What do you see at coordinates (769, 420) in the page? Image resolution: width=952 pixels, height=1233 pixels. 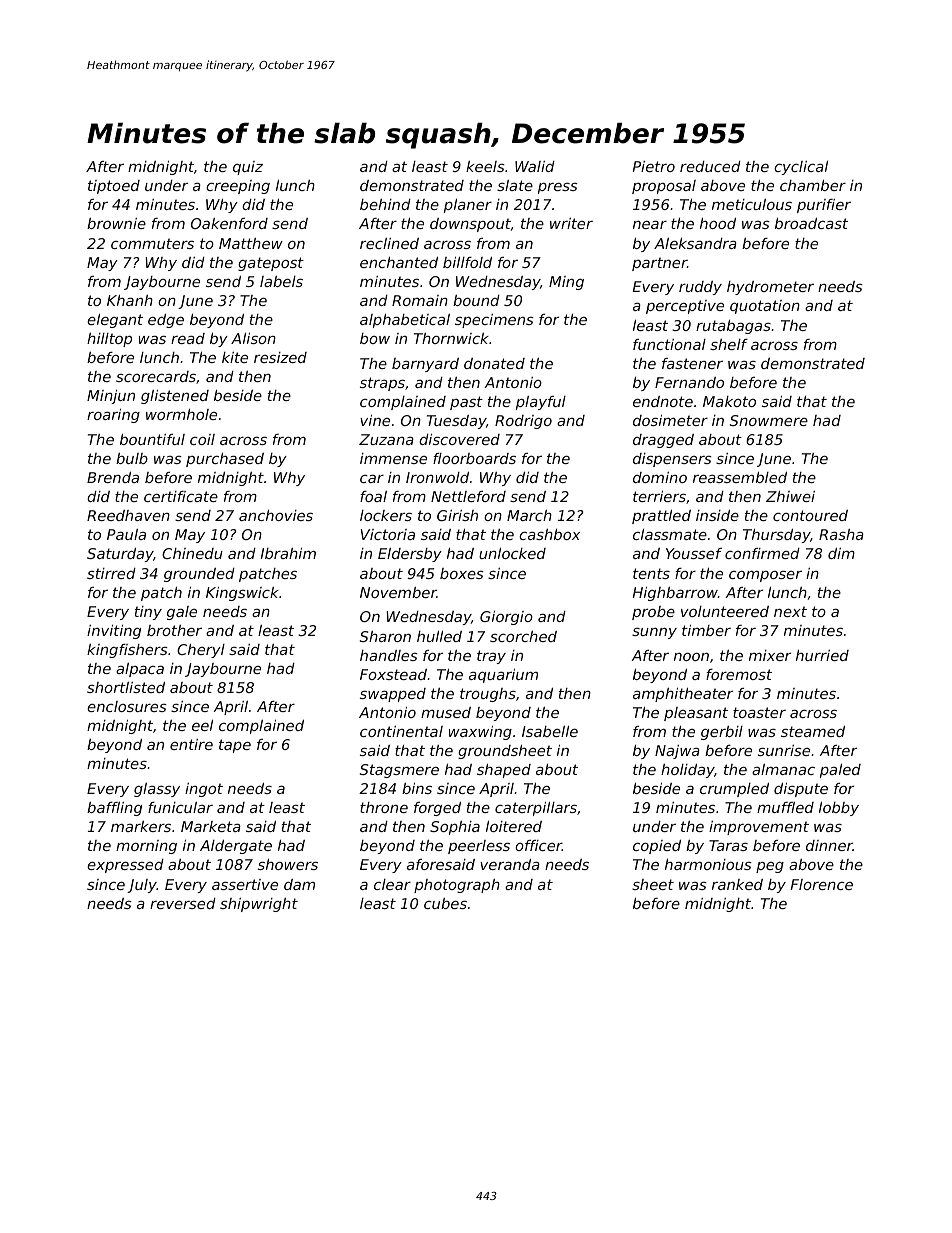 I see `Snowmere` at bounding box center [769, 420].
